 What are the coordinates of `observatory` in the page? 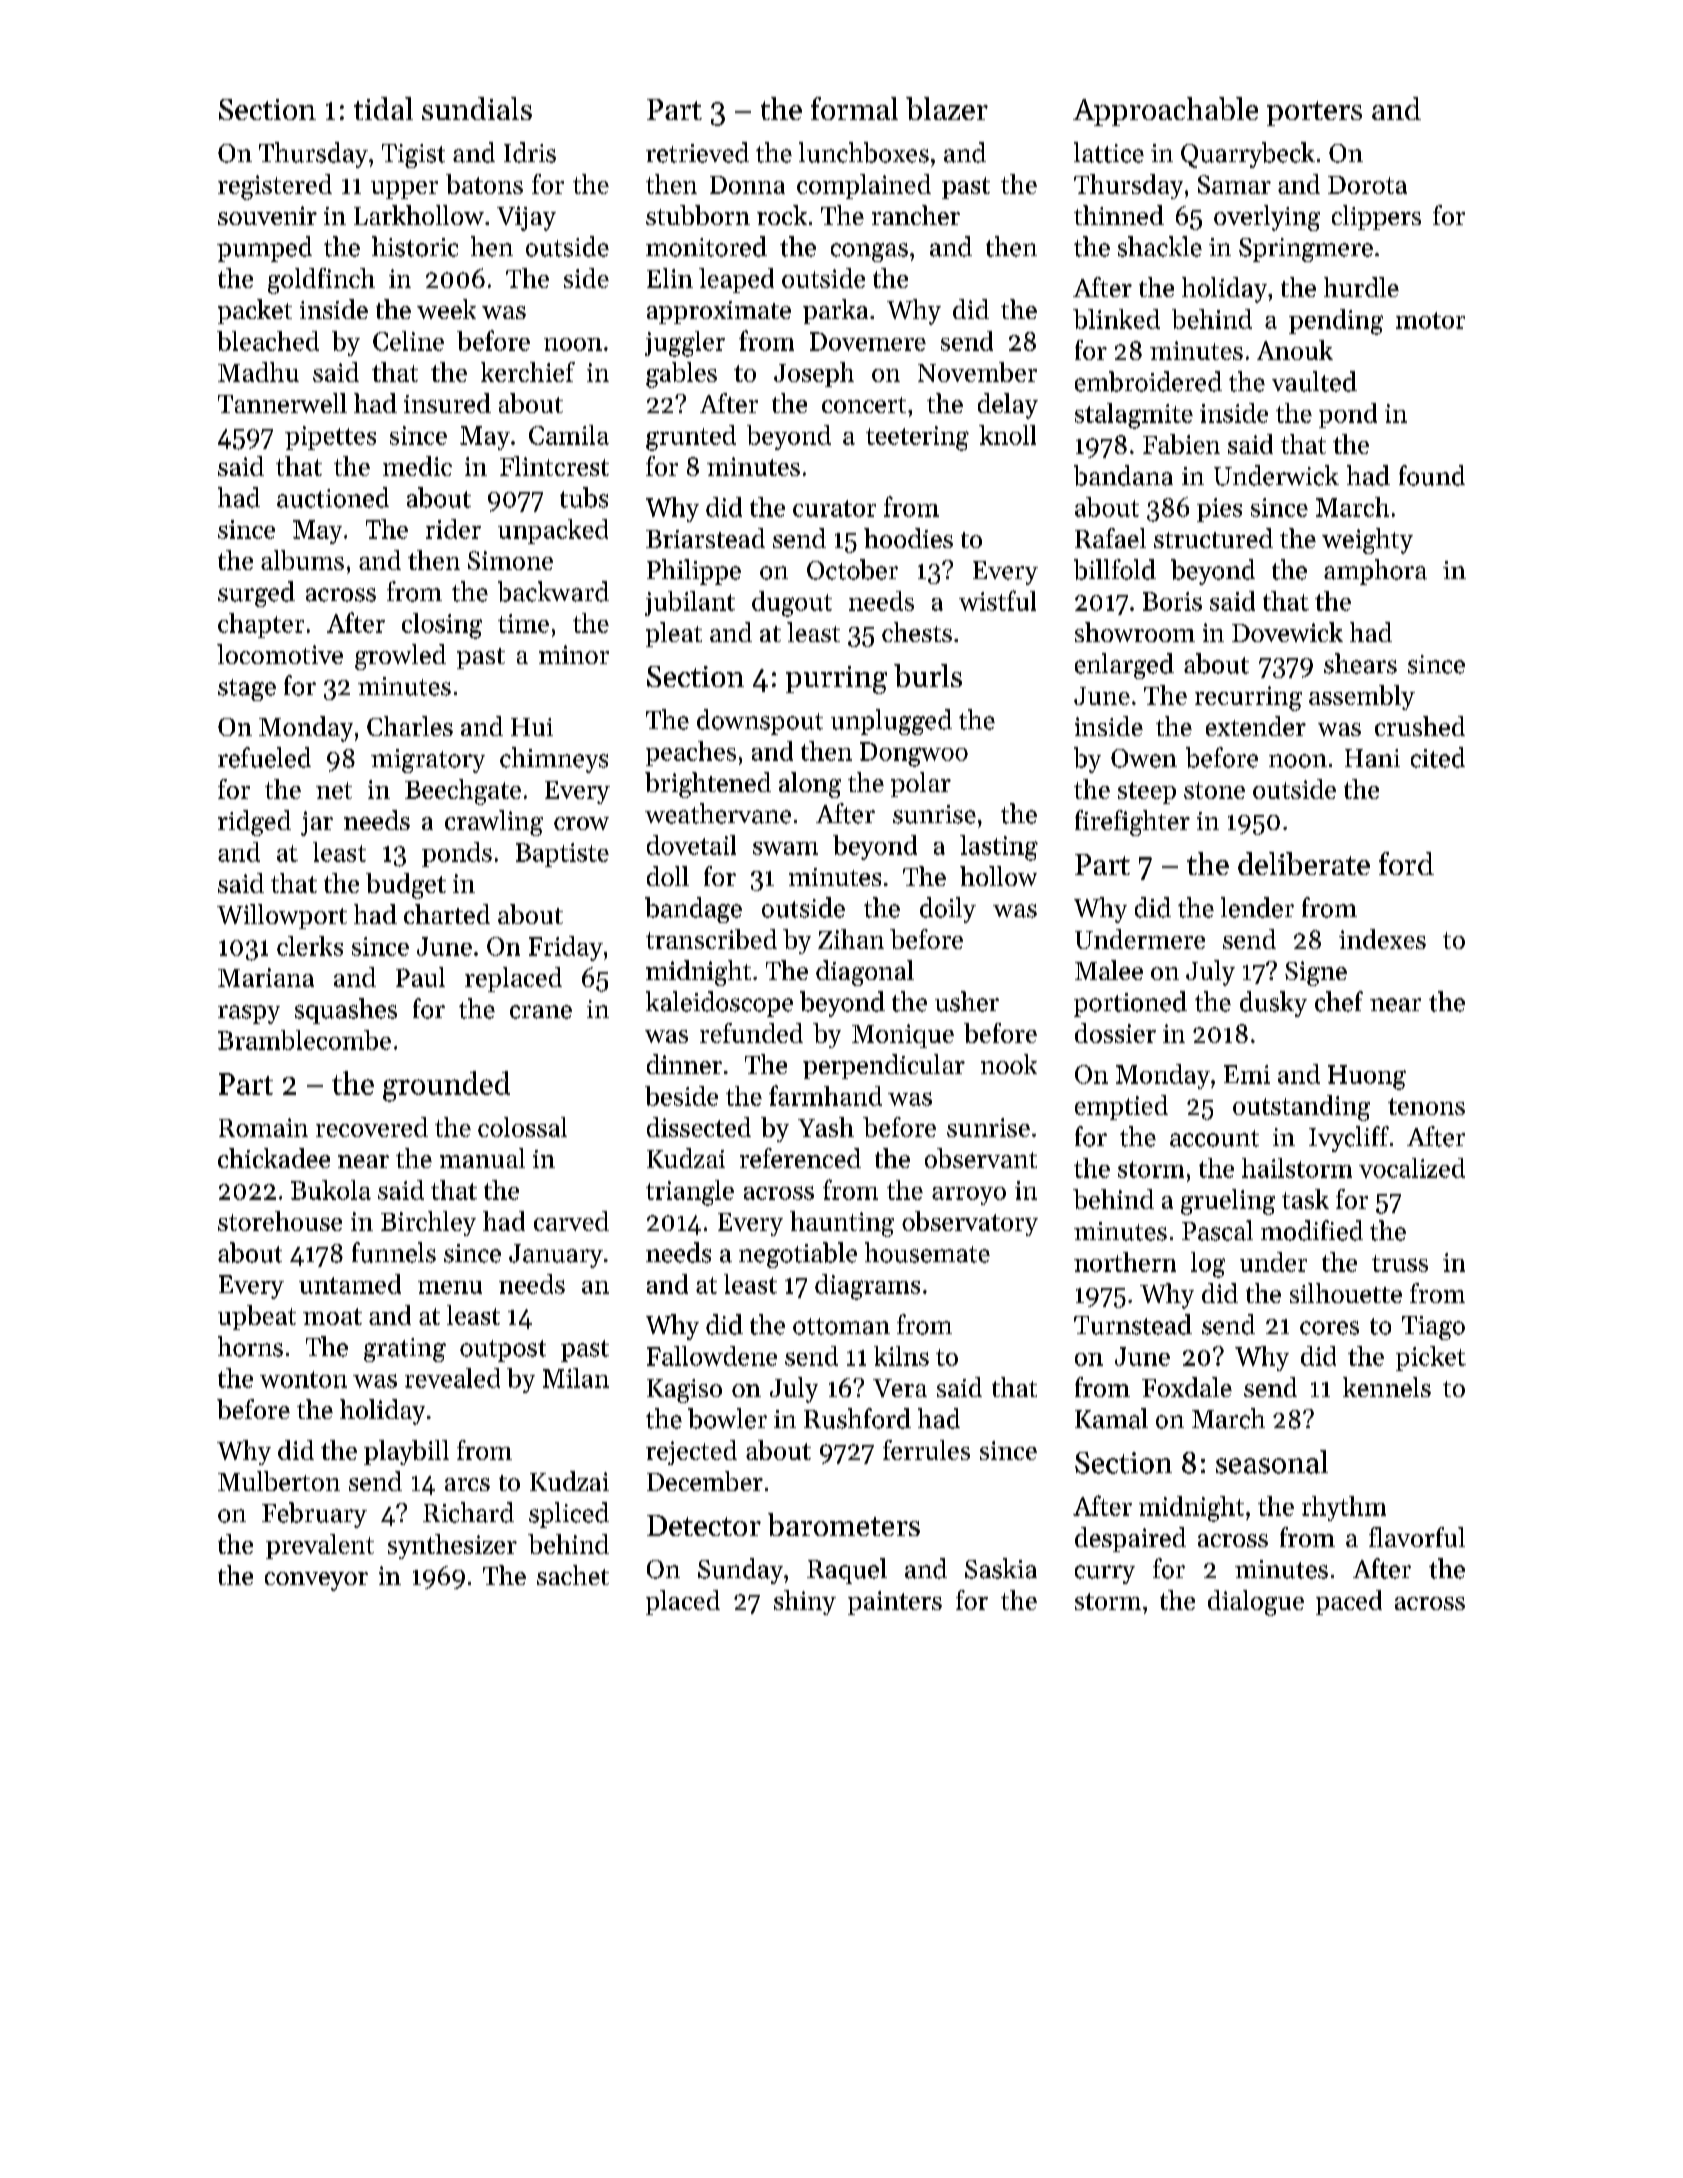 It's located at (970, 1223).
